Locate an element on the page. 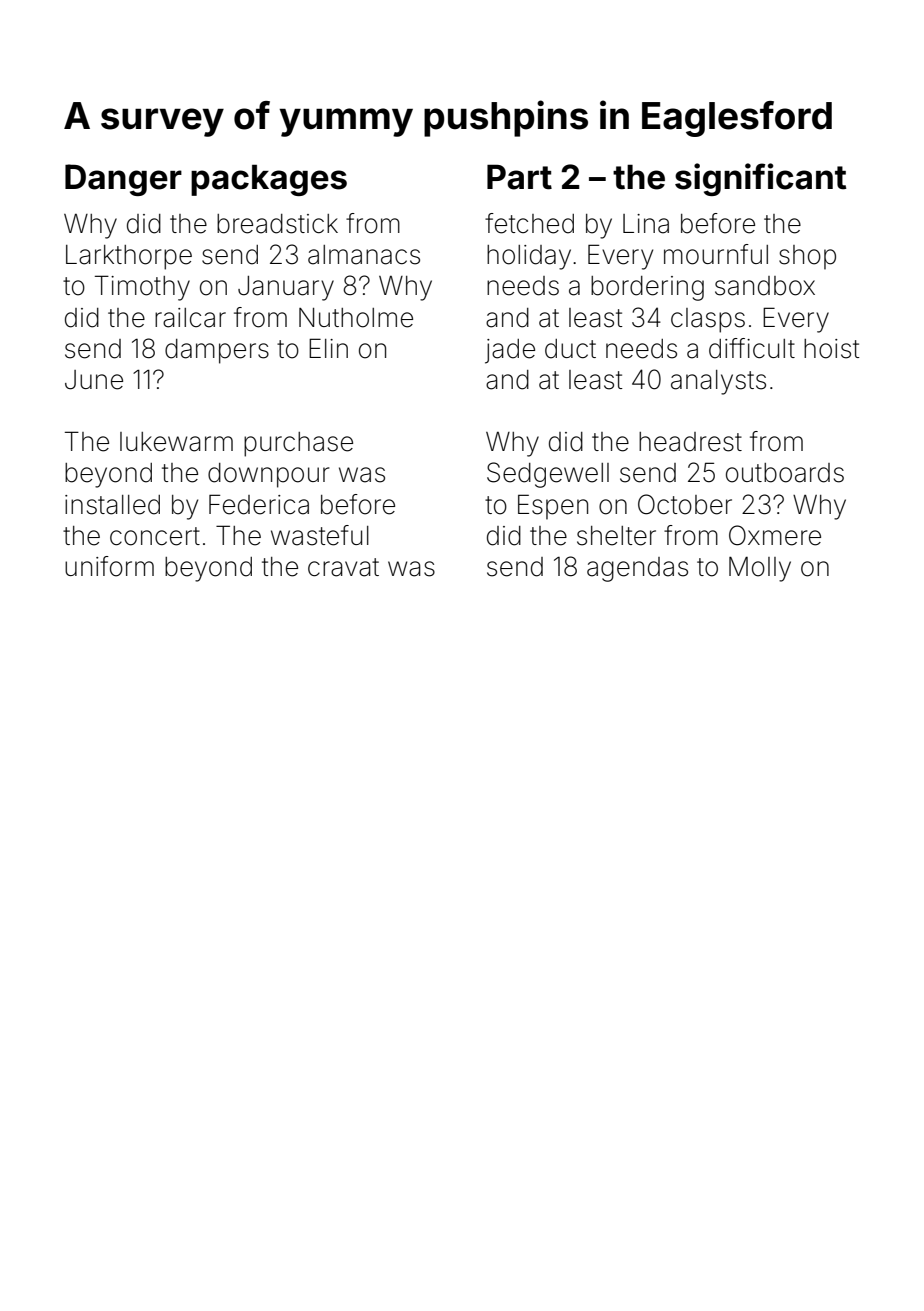  breadstick is located at coordinates (277, 224).
